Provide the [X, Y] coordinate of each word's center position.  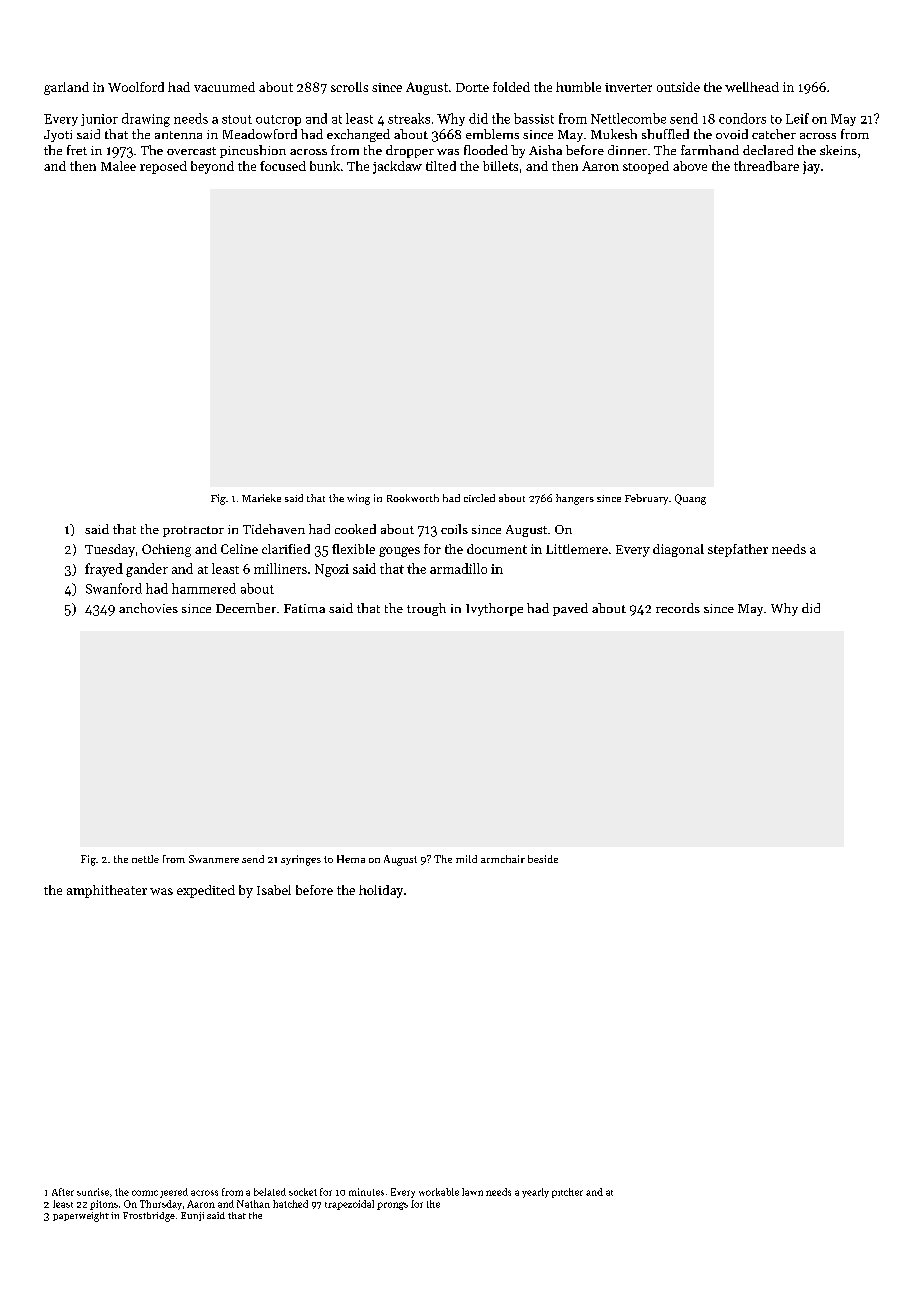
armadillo [458, 568]
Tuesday [110, 550]
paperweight [81, 1217]
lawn [472, 1192]
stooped [646, 167]
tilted [441, 166]
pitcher [567, 1193]
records [678, 608]
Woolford [136, 87]
